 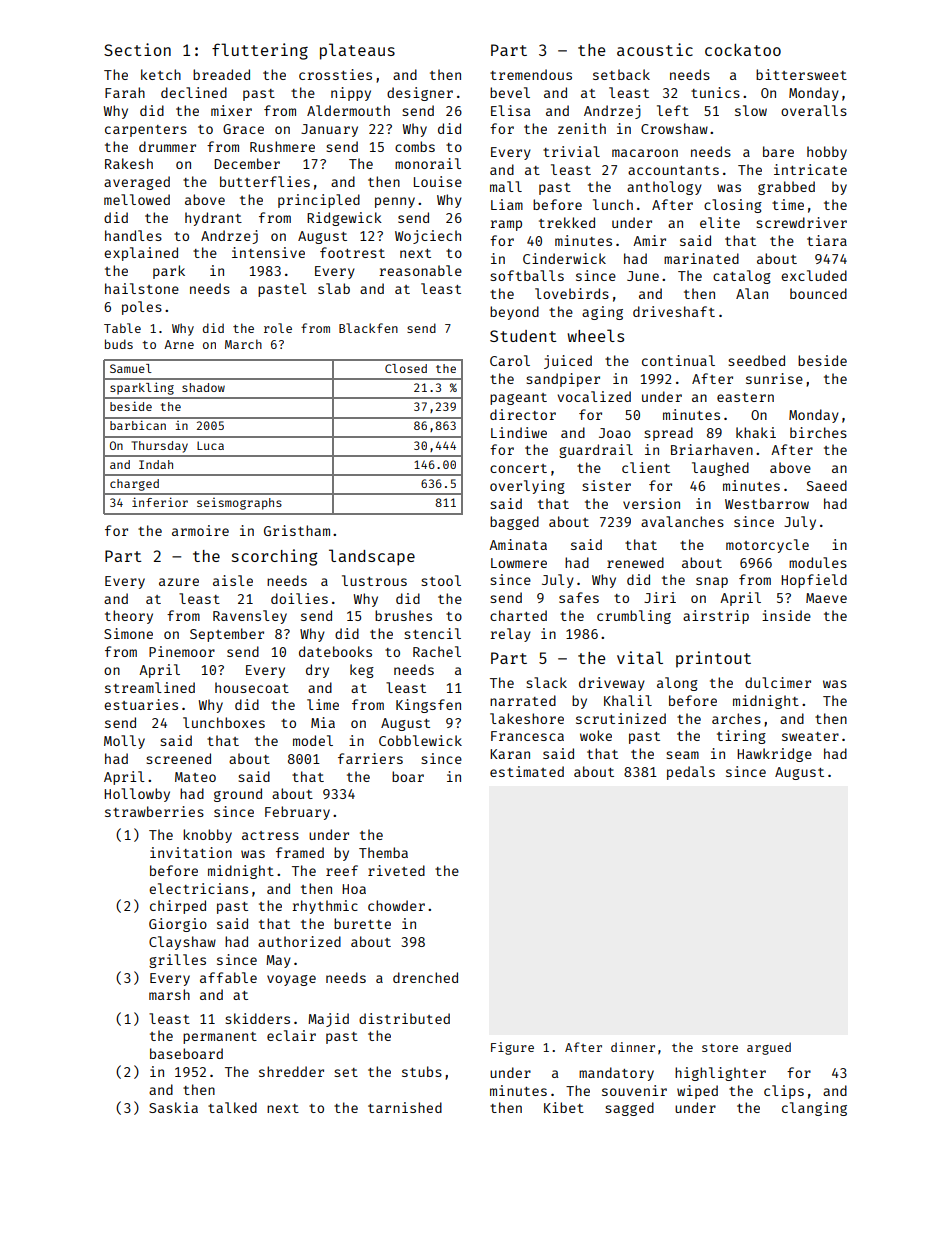 I want to click on talked, so click(x=232, y=1107).
